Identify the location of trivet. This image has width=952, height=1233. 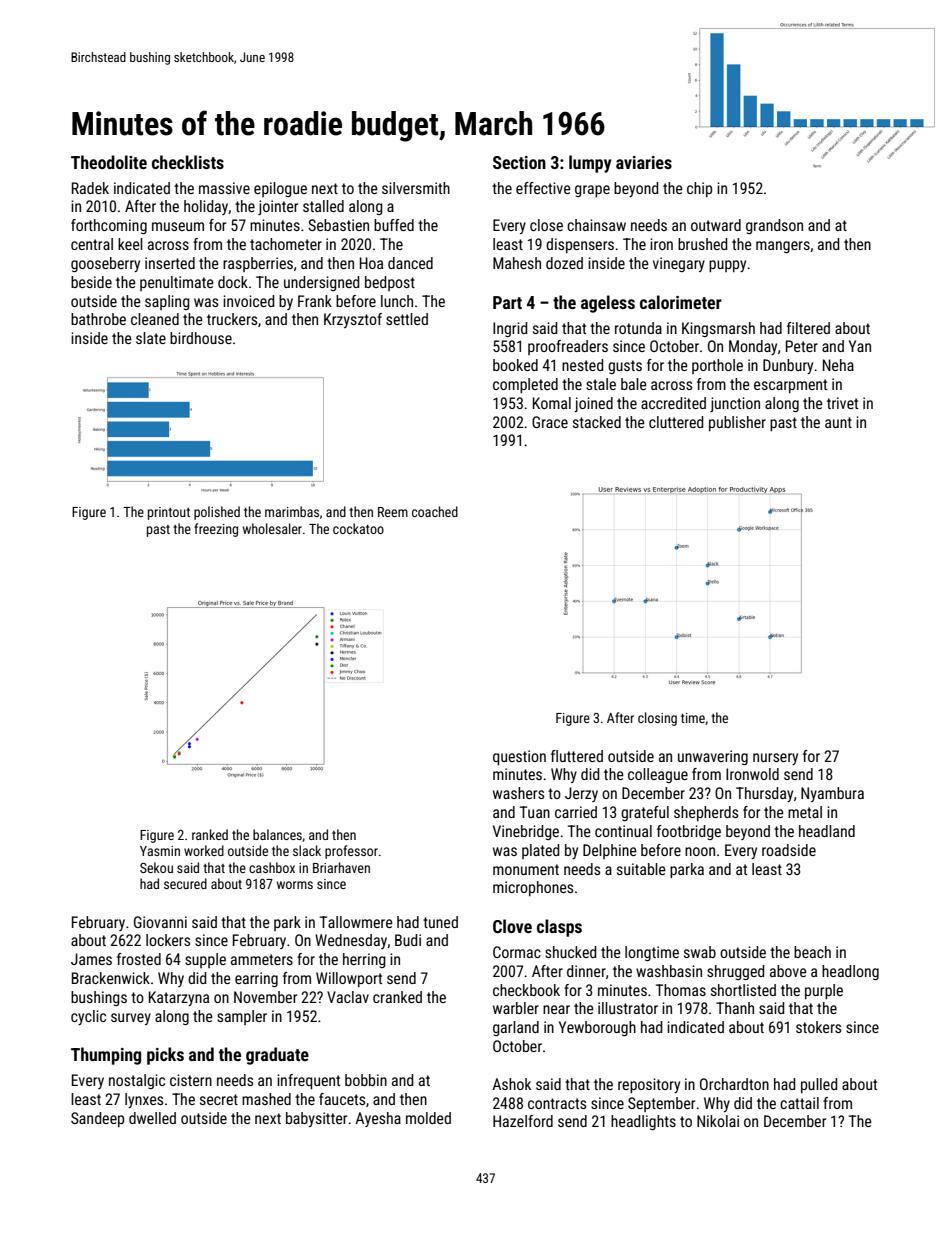
(842, 403).
